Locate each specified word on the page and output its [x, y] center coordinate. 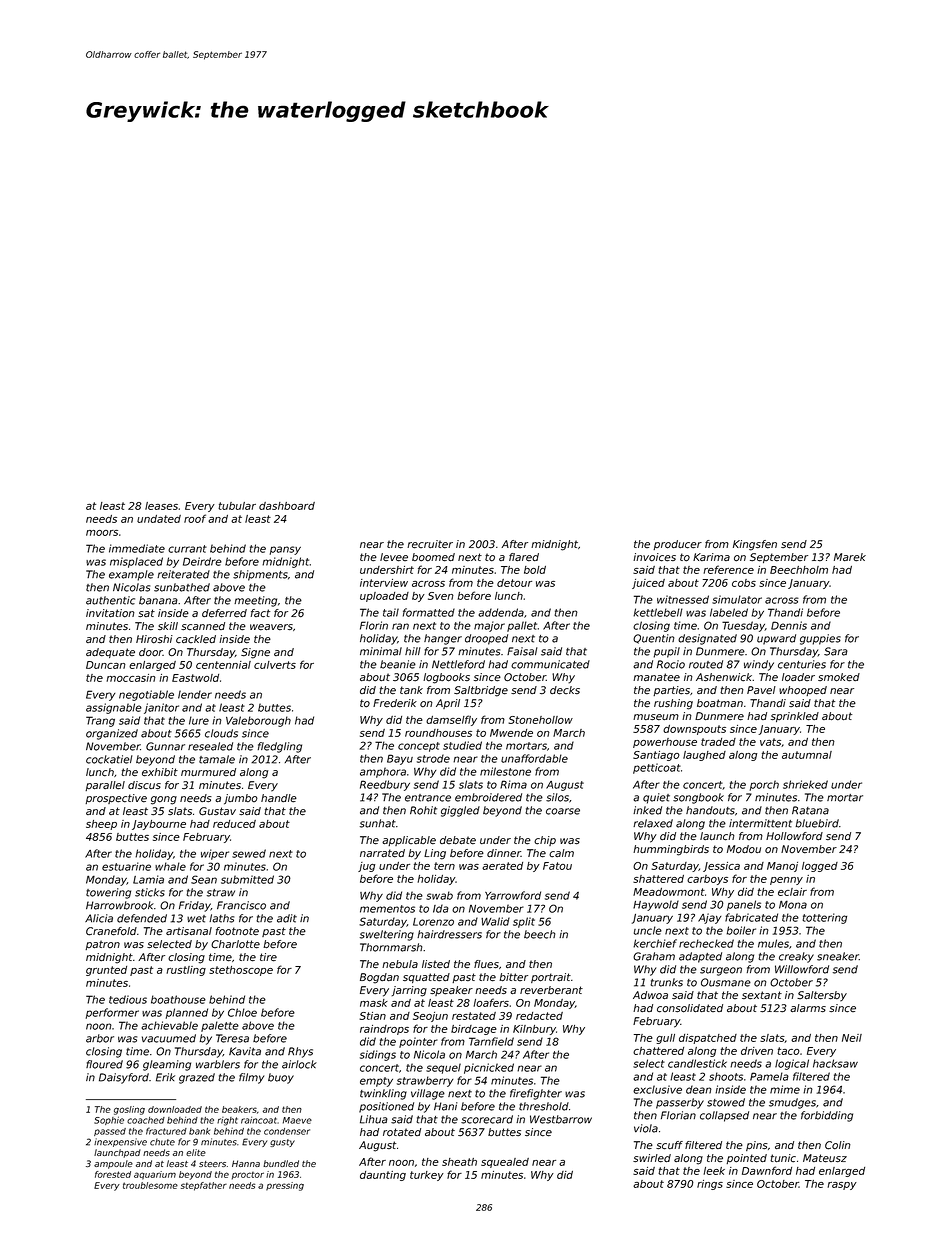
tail [391, 612]
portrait [551, 978]
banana [158, 600]
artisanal [189, 931]
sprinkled [795, 717]
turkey [427, 1176]
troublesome [150, 1185]
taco [788, 1051]
